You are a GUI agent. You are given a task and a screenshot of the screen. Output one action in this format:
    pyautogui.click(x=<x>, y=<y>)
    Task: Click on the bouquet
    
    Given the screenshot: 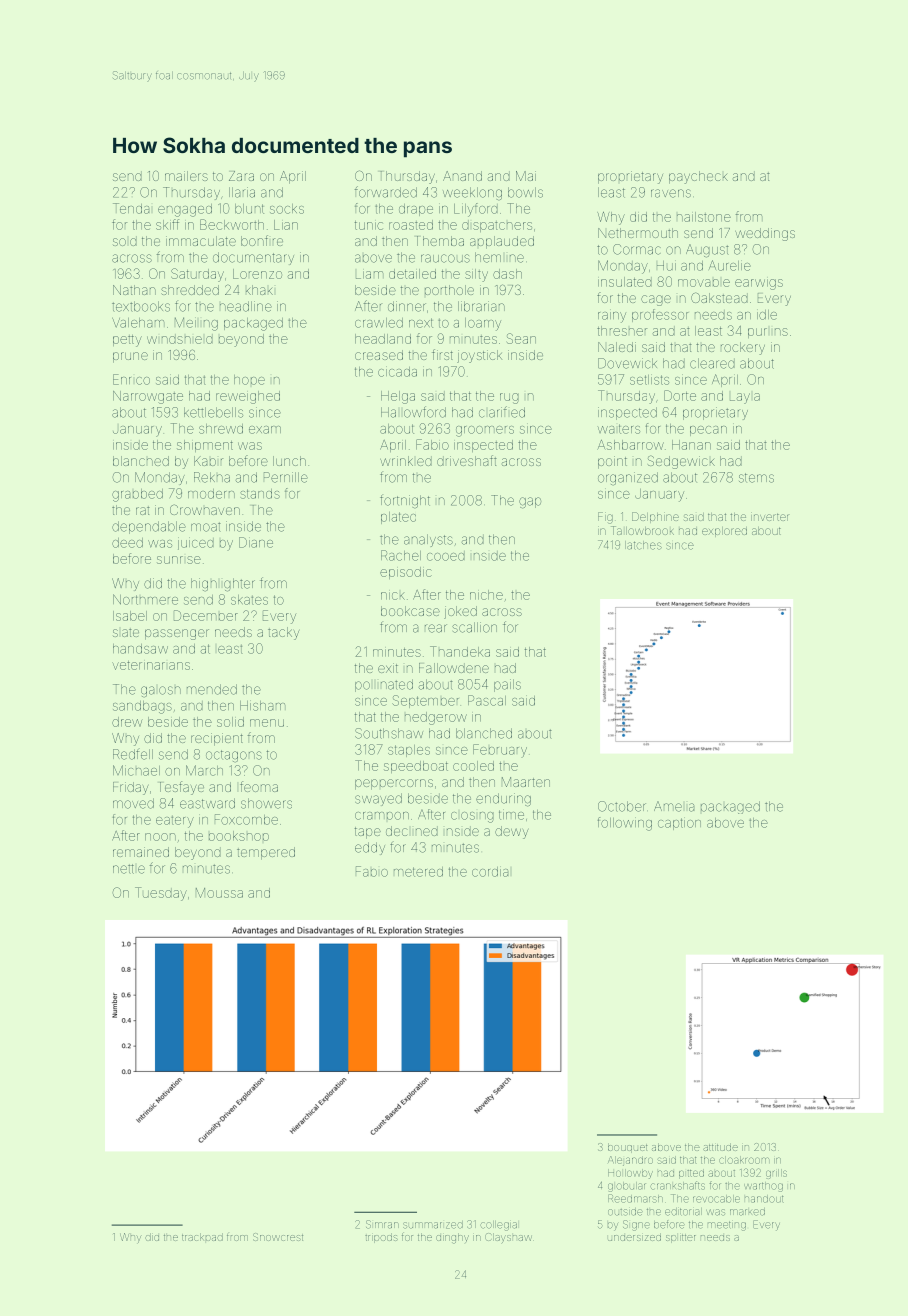 What is the action you would take?
    pyautogui.click(x=627, y=1148)
